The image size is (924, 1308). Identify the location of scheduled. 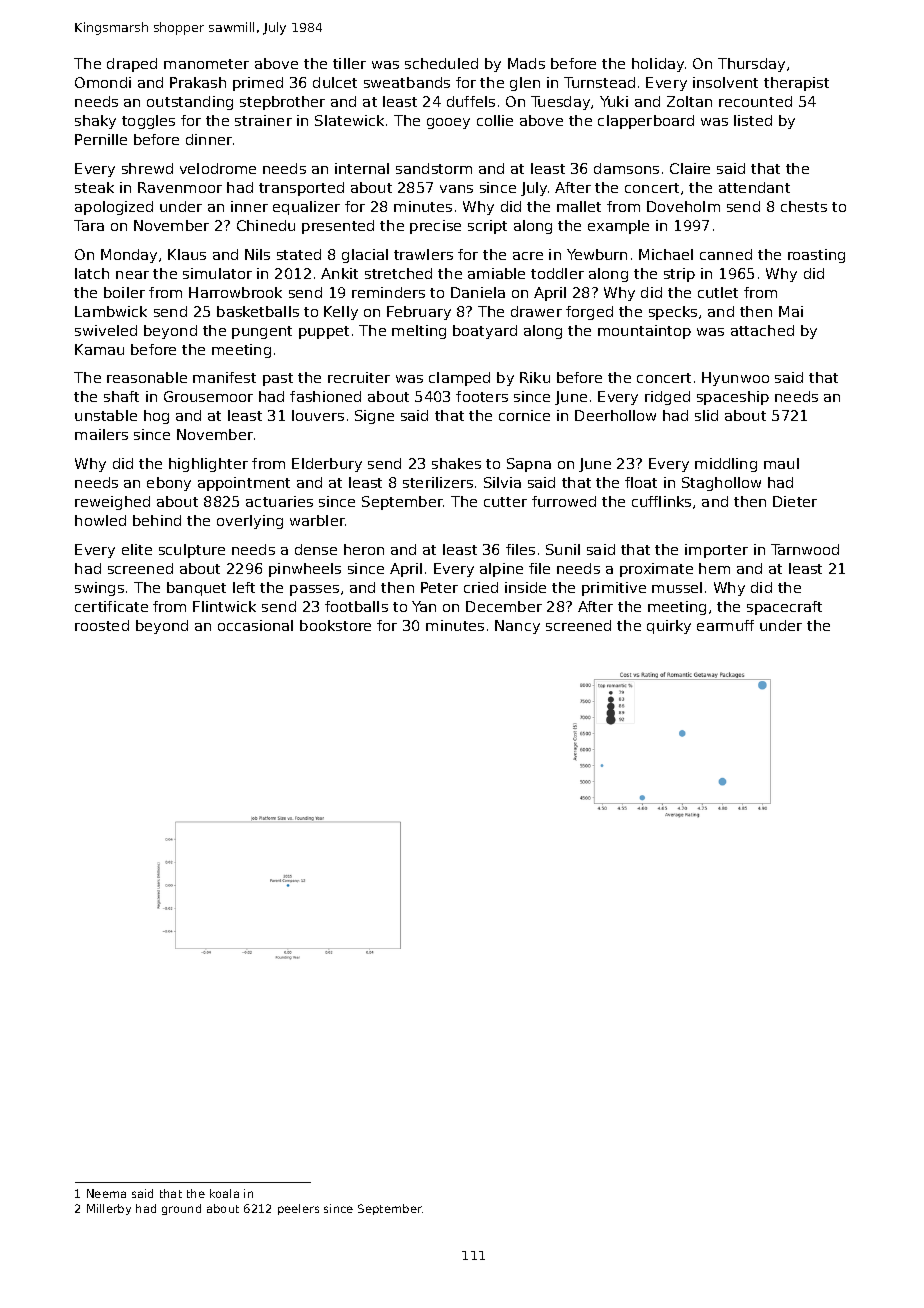
(441, 63).
